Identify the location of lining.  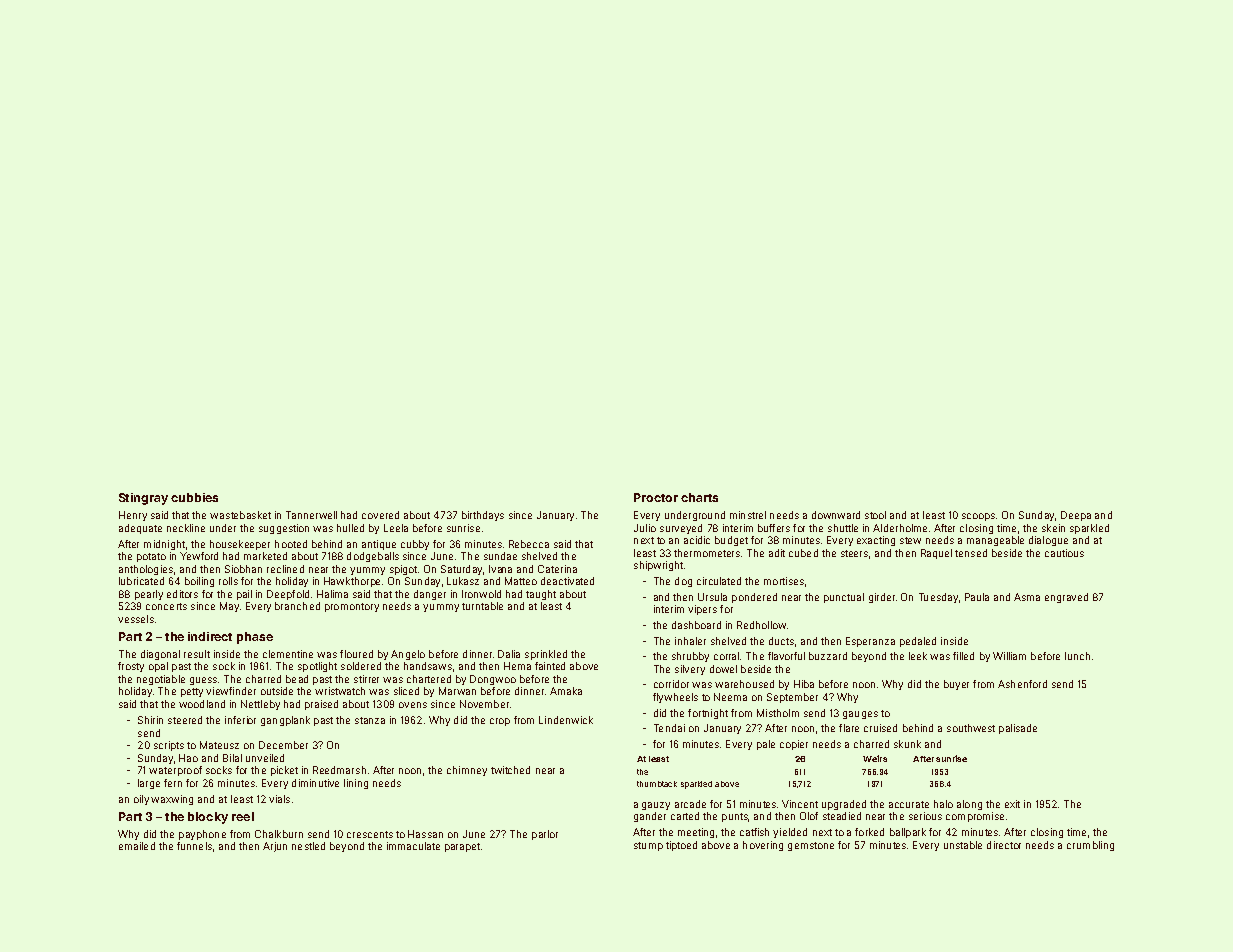
(356, 784).
